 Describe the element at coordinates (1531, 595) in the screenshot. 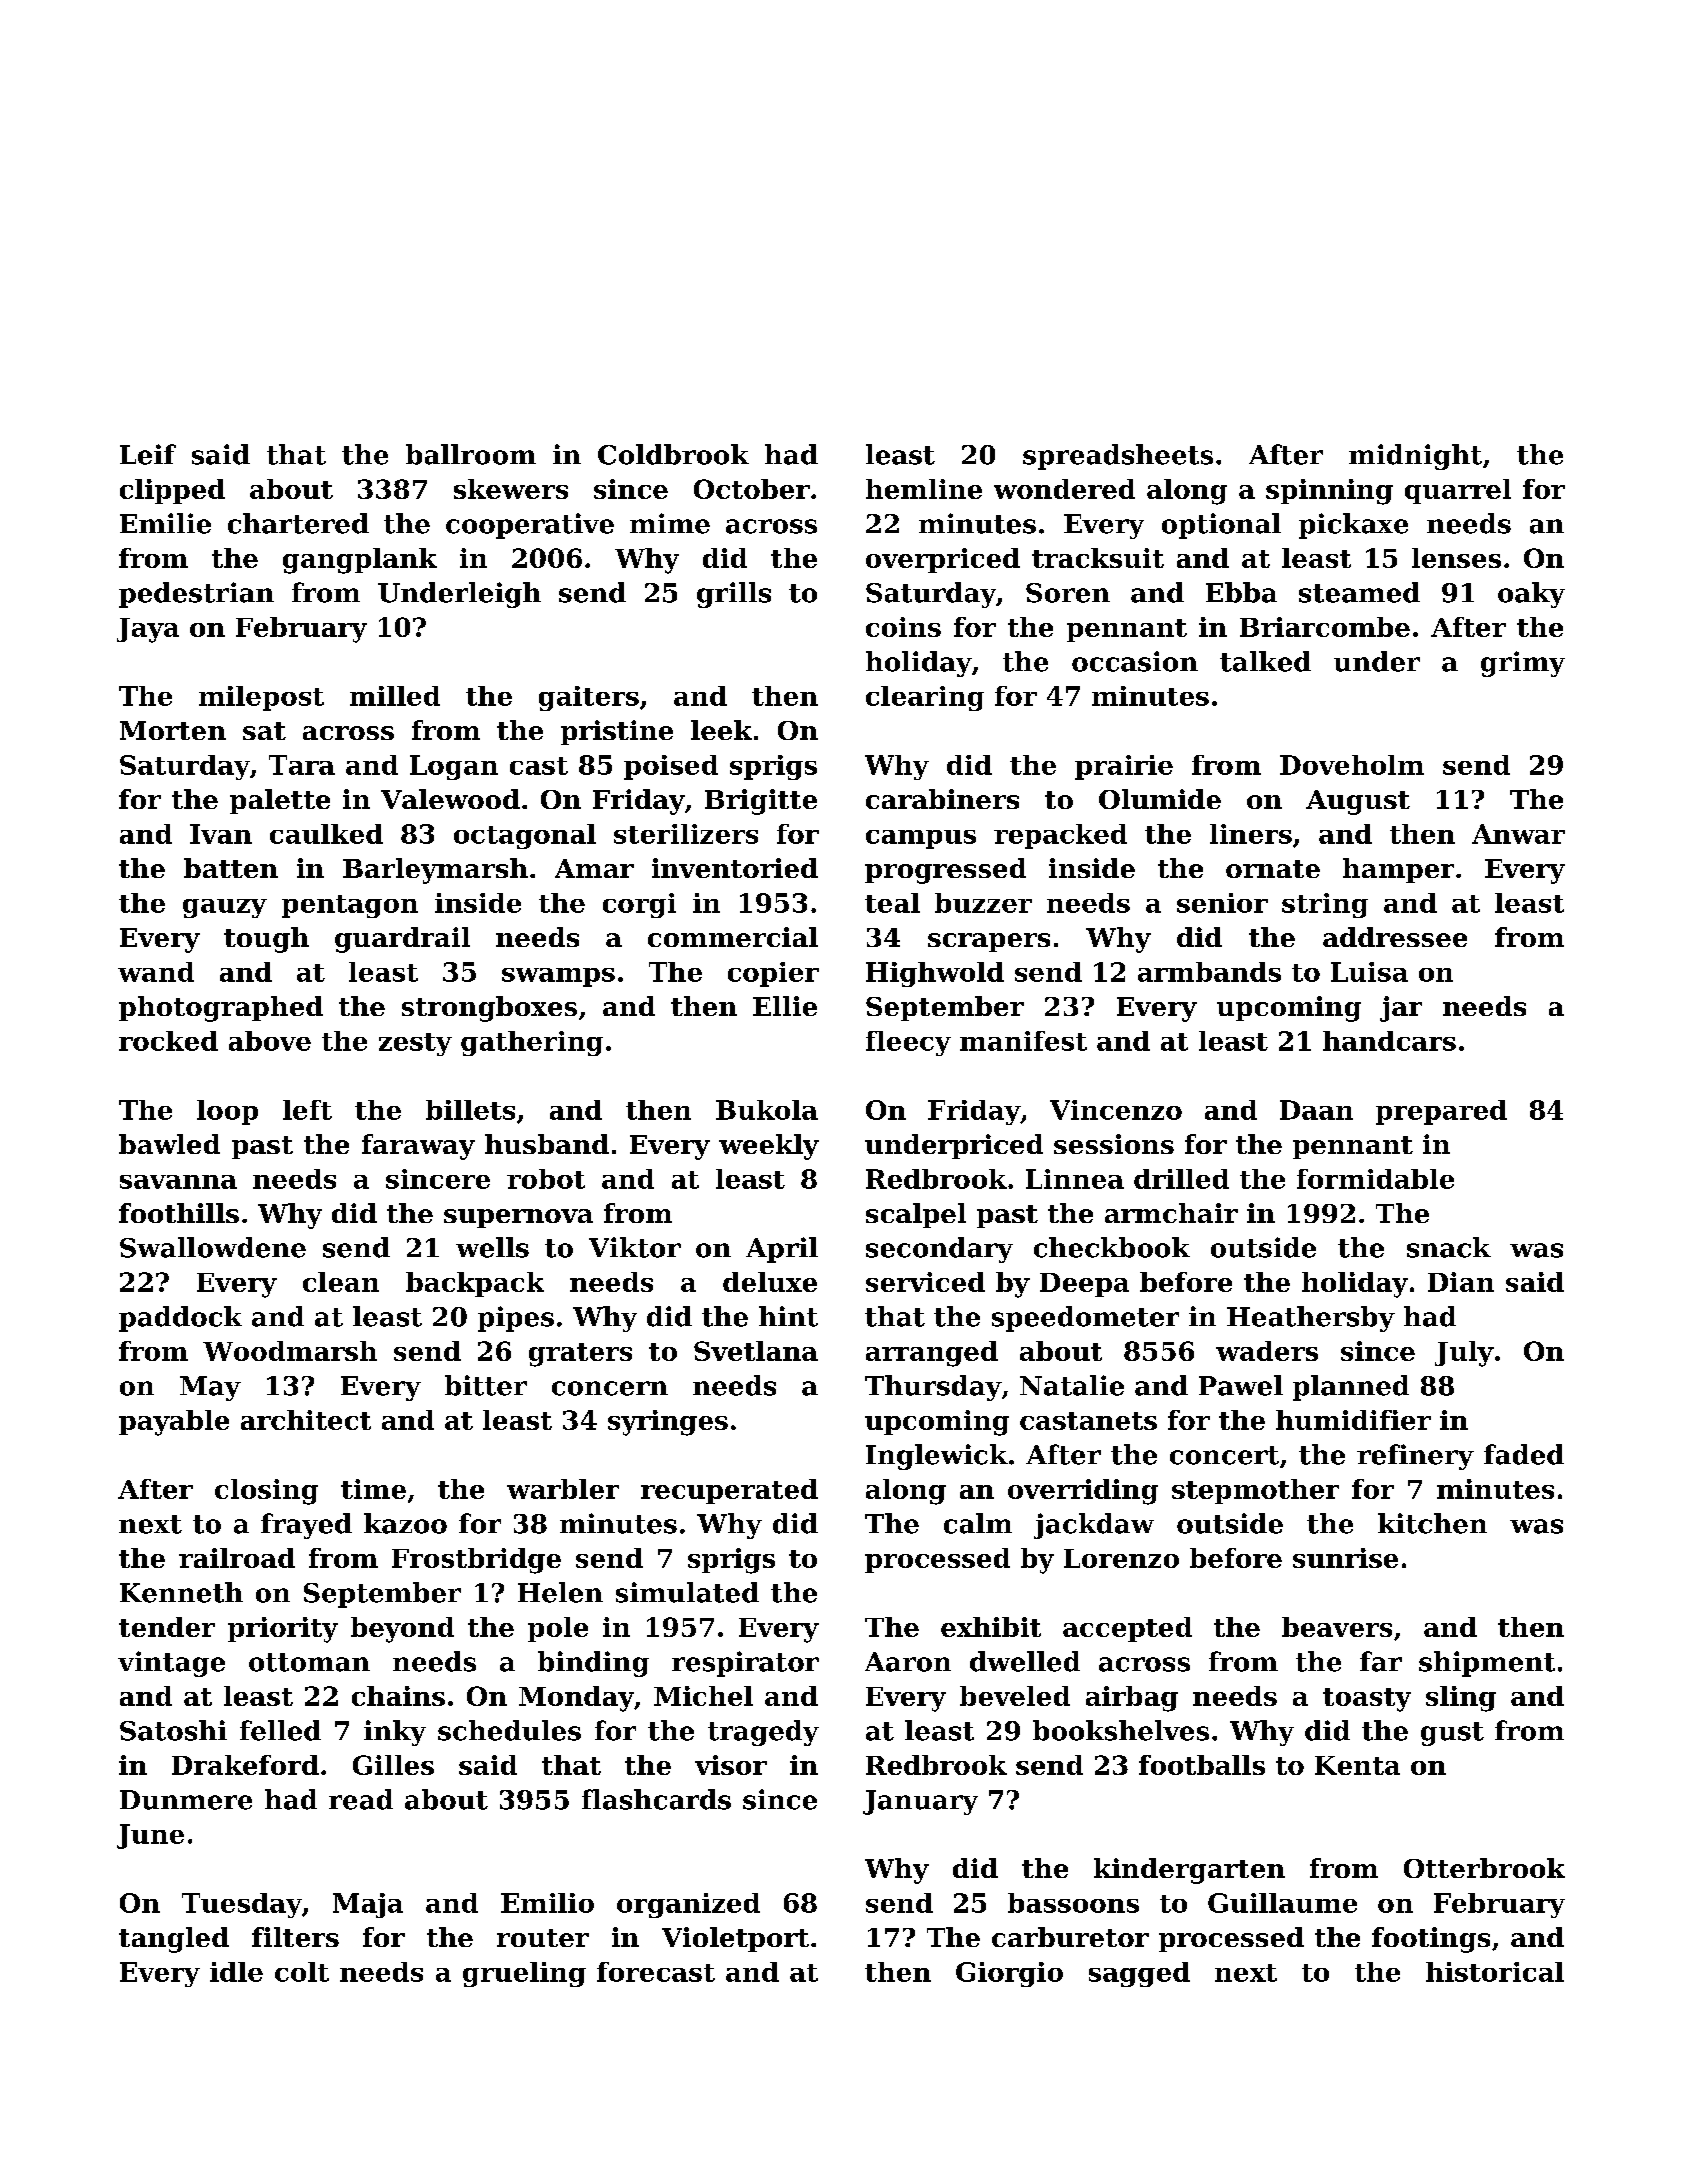

I see `oaky` at that location.
